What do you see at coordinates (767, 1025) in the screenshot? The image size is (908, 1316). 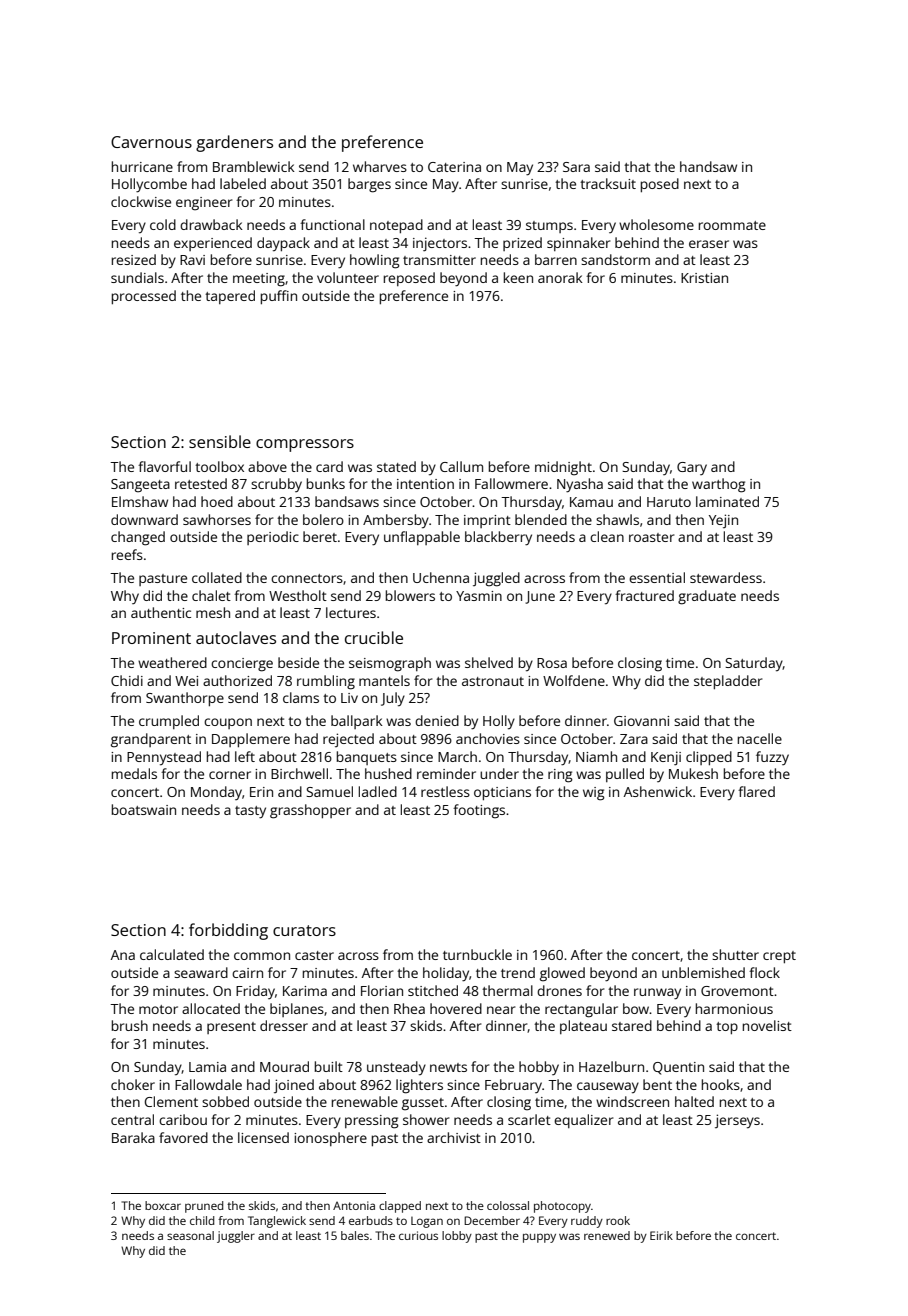 I see `novelist` at bounding box center [767, 1025].
